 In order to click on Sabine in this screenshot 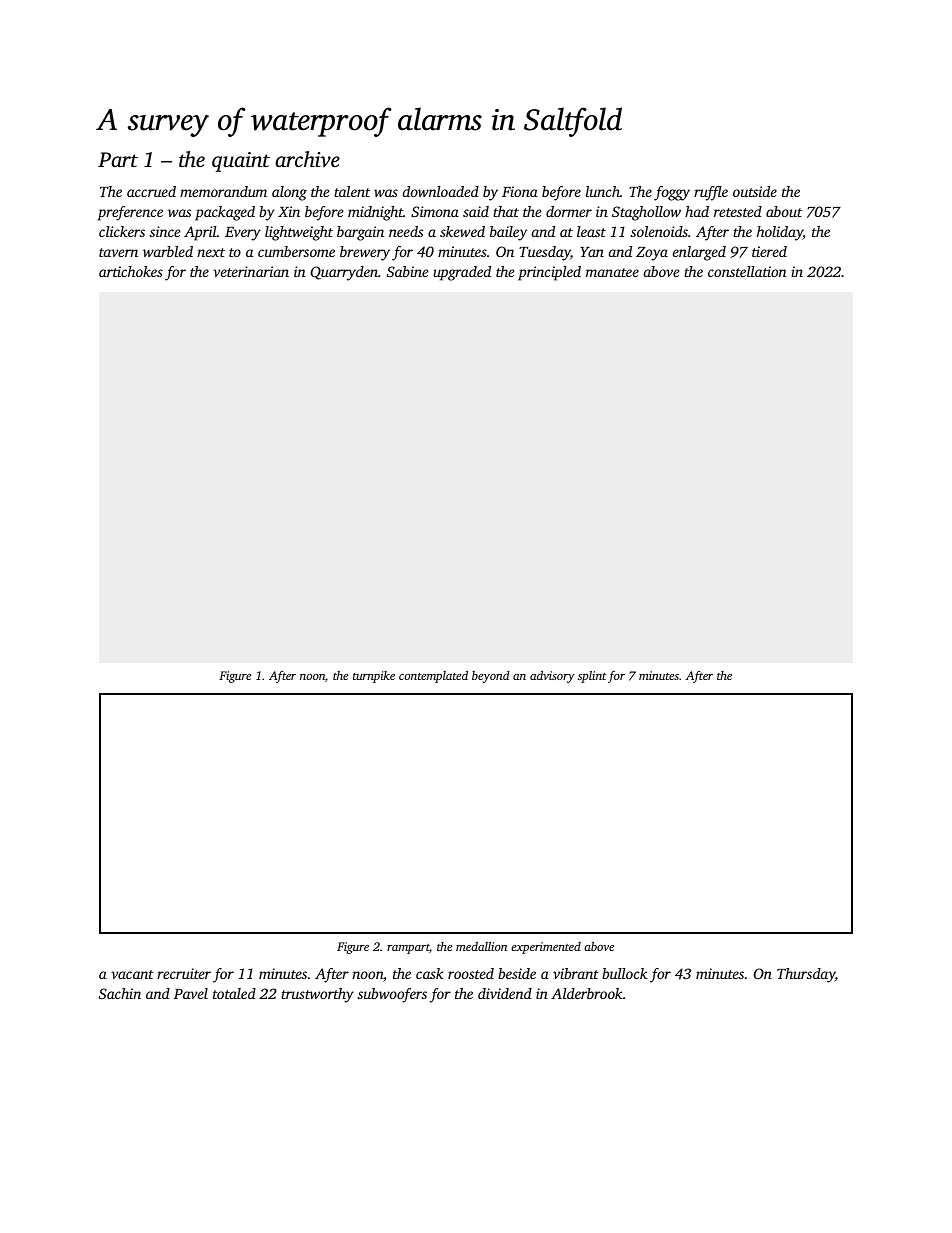, I will do `click(407, 271)`.
